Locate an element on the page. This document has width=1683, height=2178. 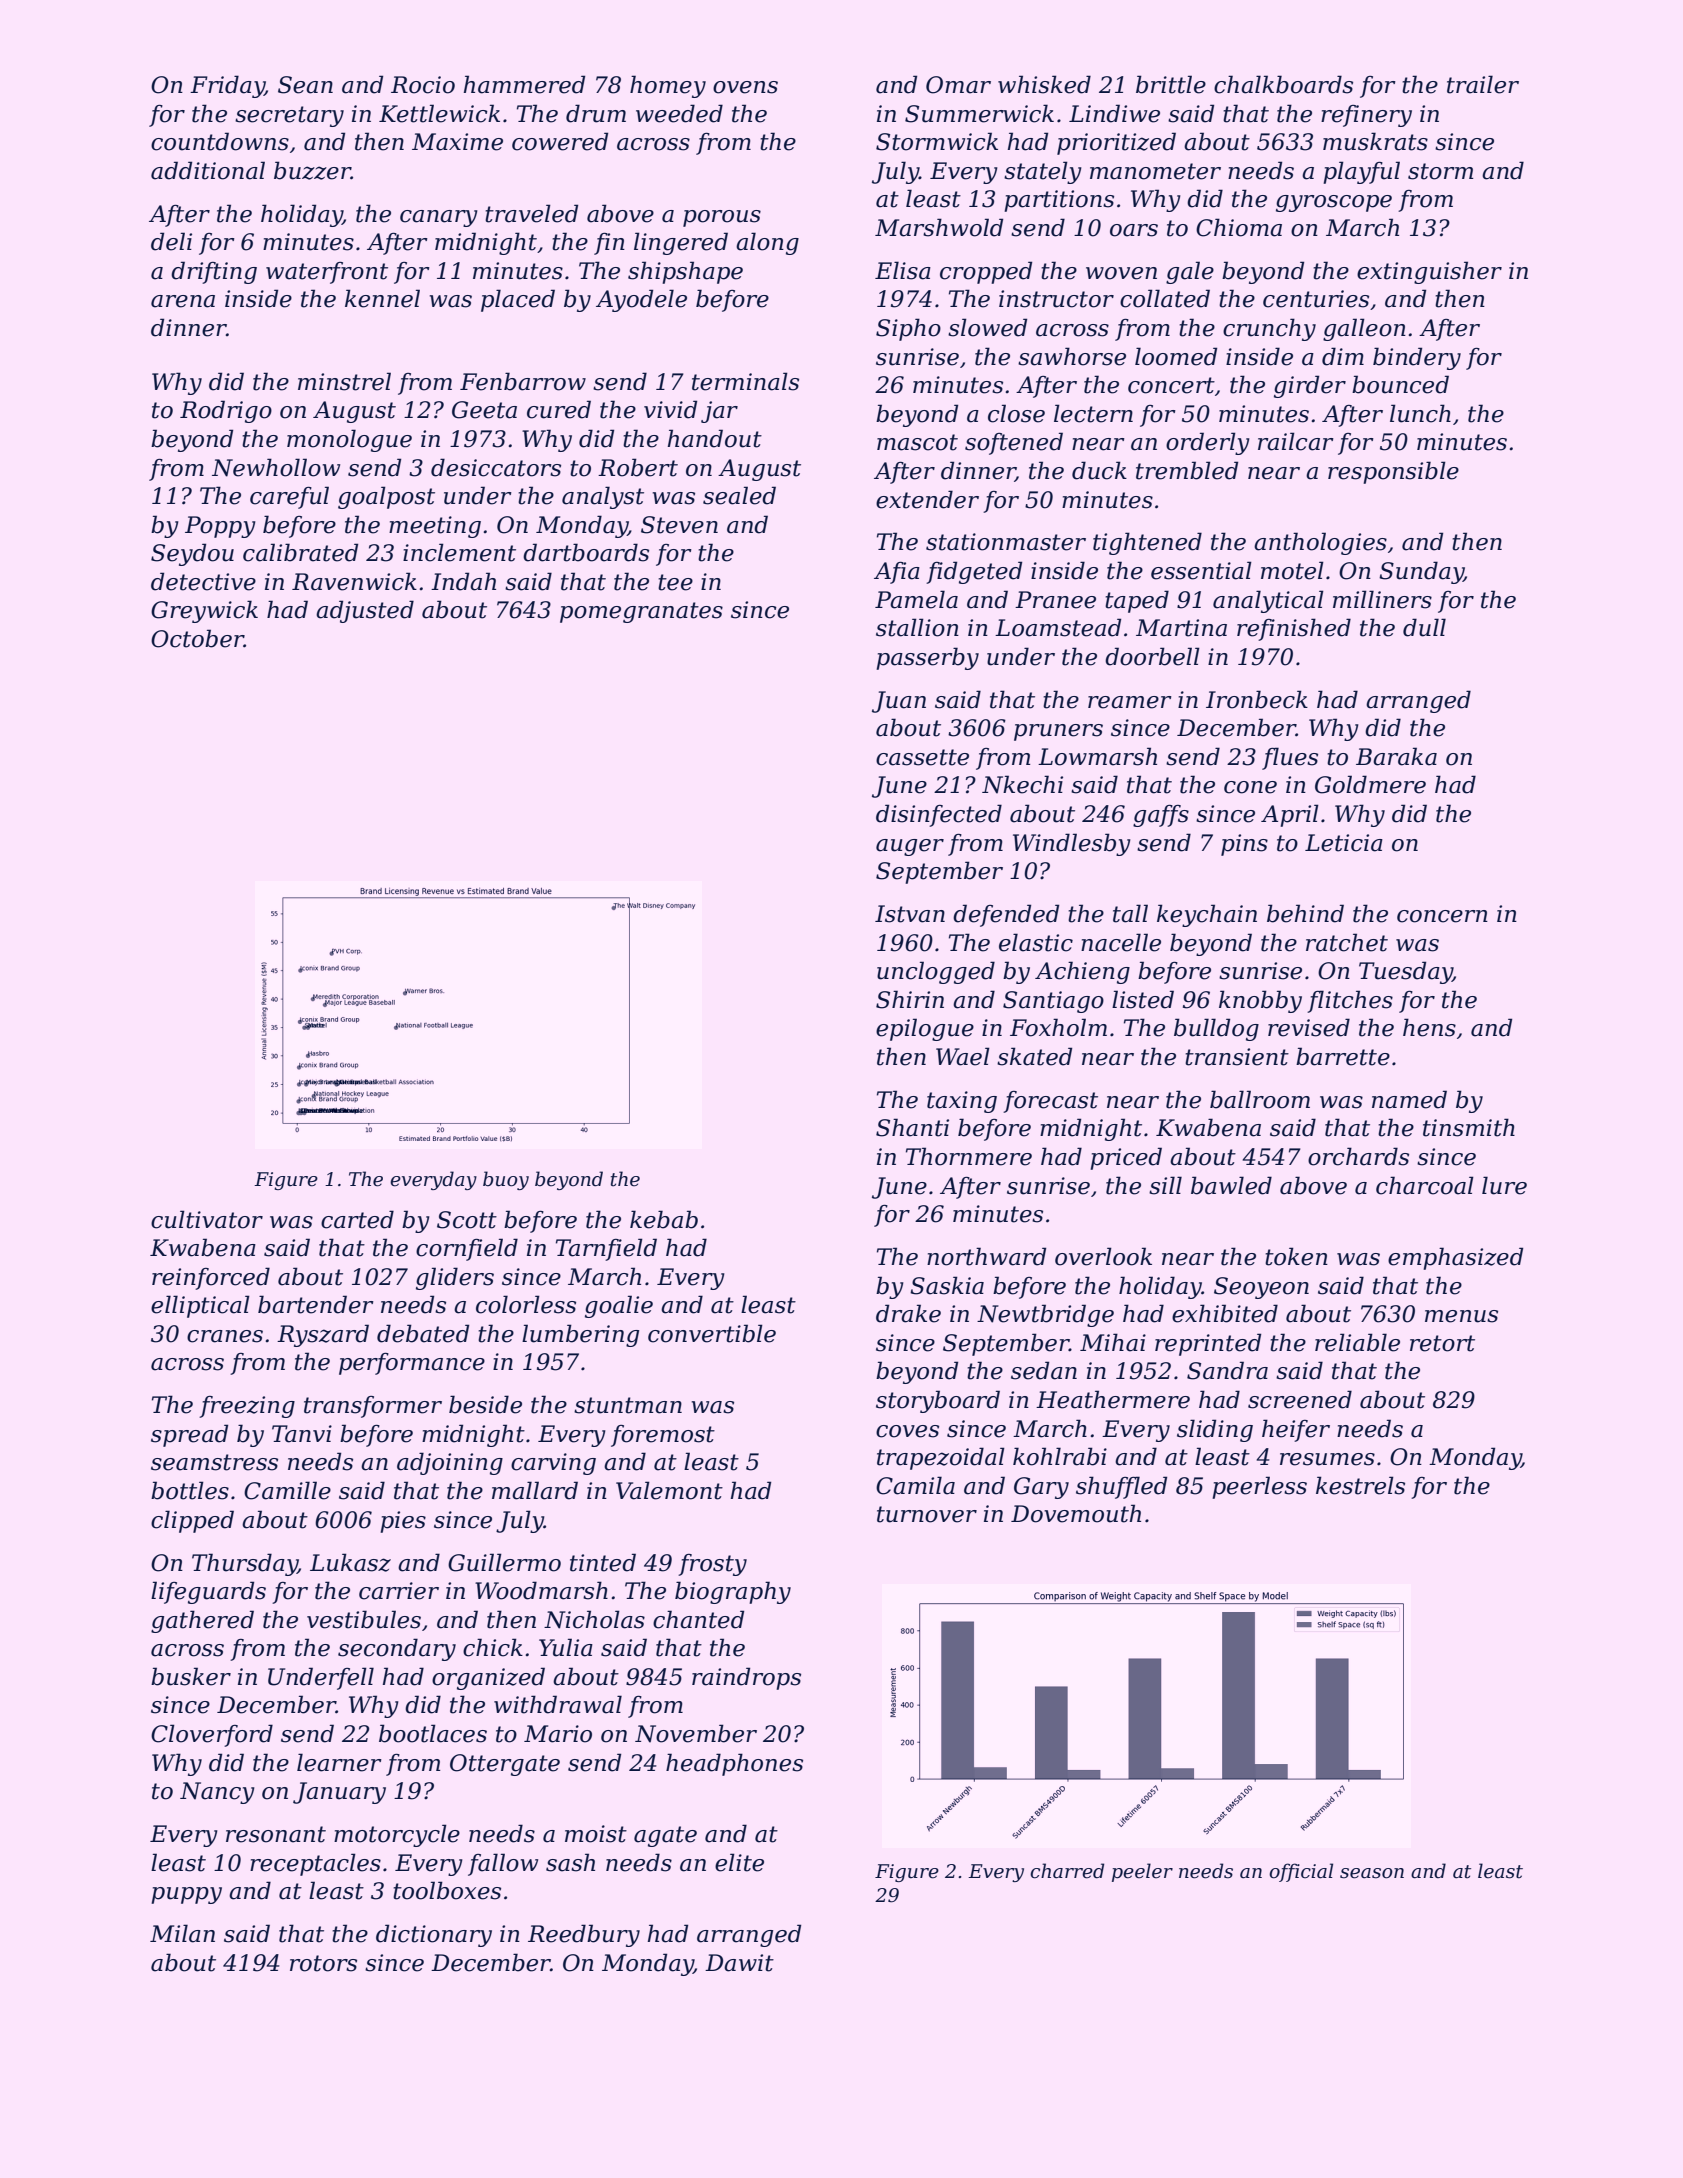
Wael is located at coordinates (963, 1056).
